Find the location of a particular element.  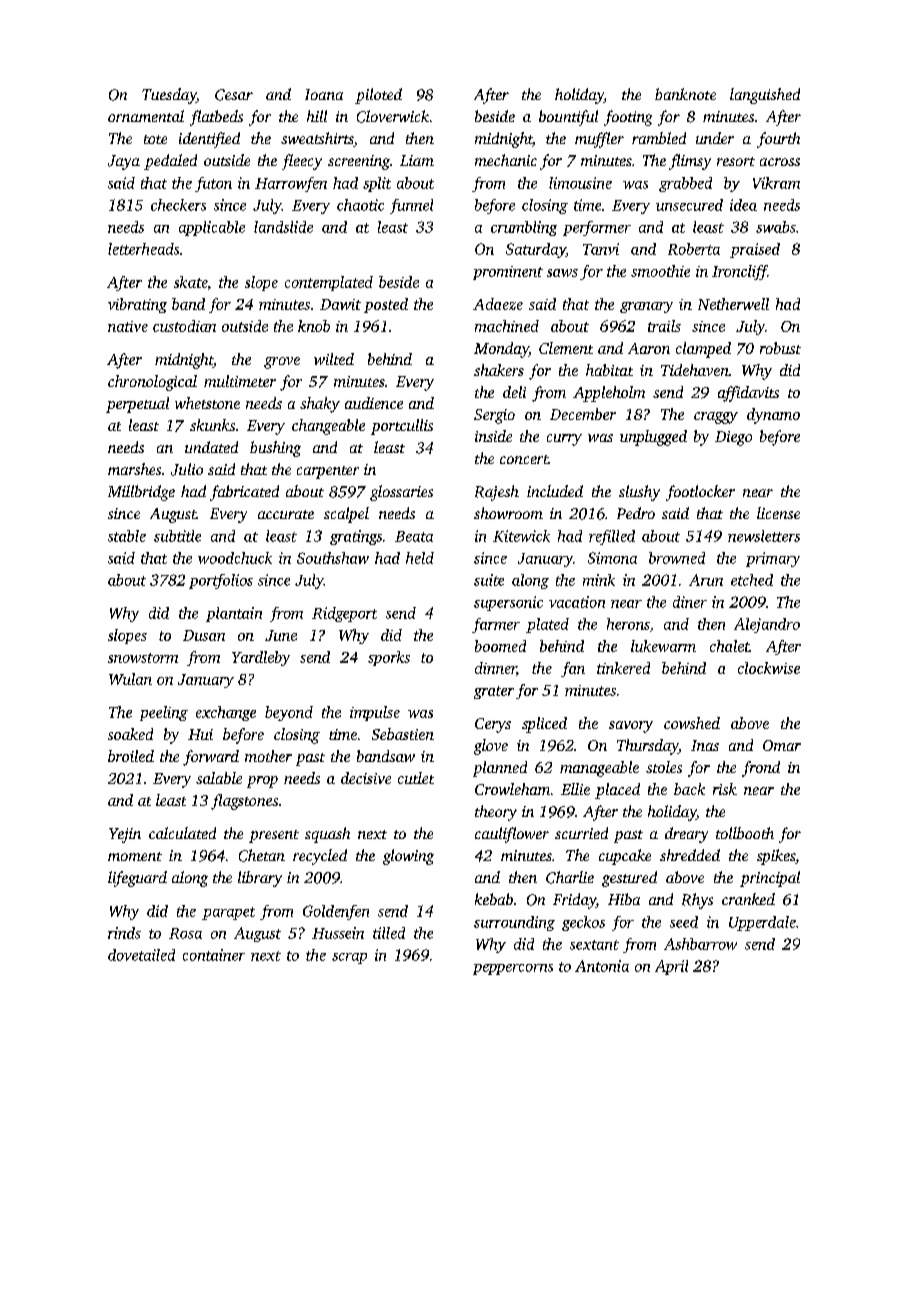

skate is located at coordinates (190, 282).
